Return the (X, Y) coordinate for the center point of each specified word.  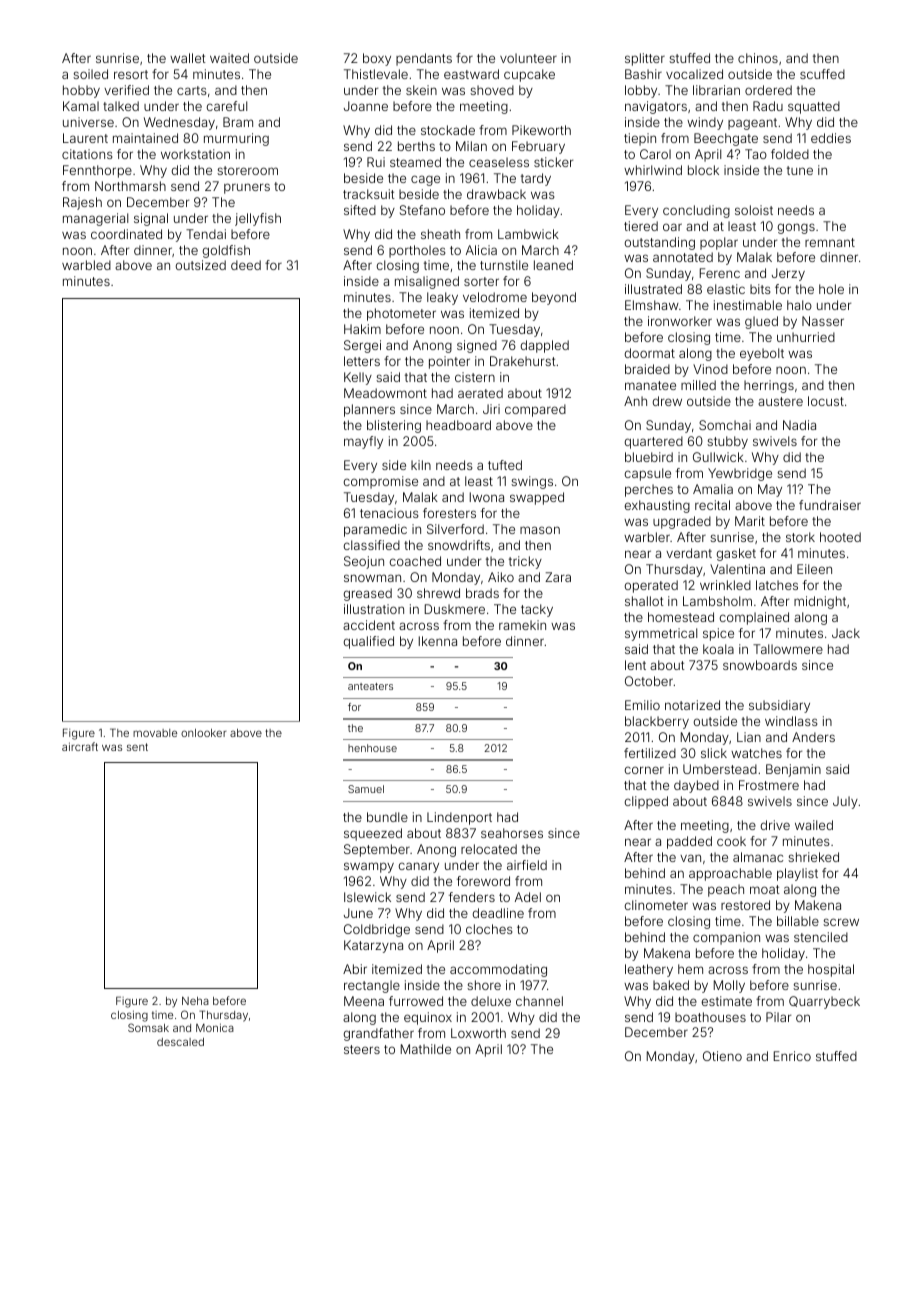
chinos (758, 58)
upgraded (682, 522)
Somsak (148, 1027)
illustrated (653, 289)
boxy (377, 59)
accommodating (498, 970)
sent (137, 747)
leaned (553, 265)
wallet (188, 58)
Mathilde (426, 1049)
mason (540, 530)
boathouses (710, 1017)
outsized (200, 265)
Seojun (364, 562)
